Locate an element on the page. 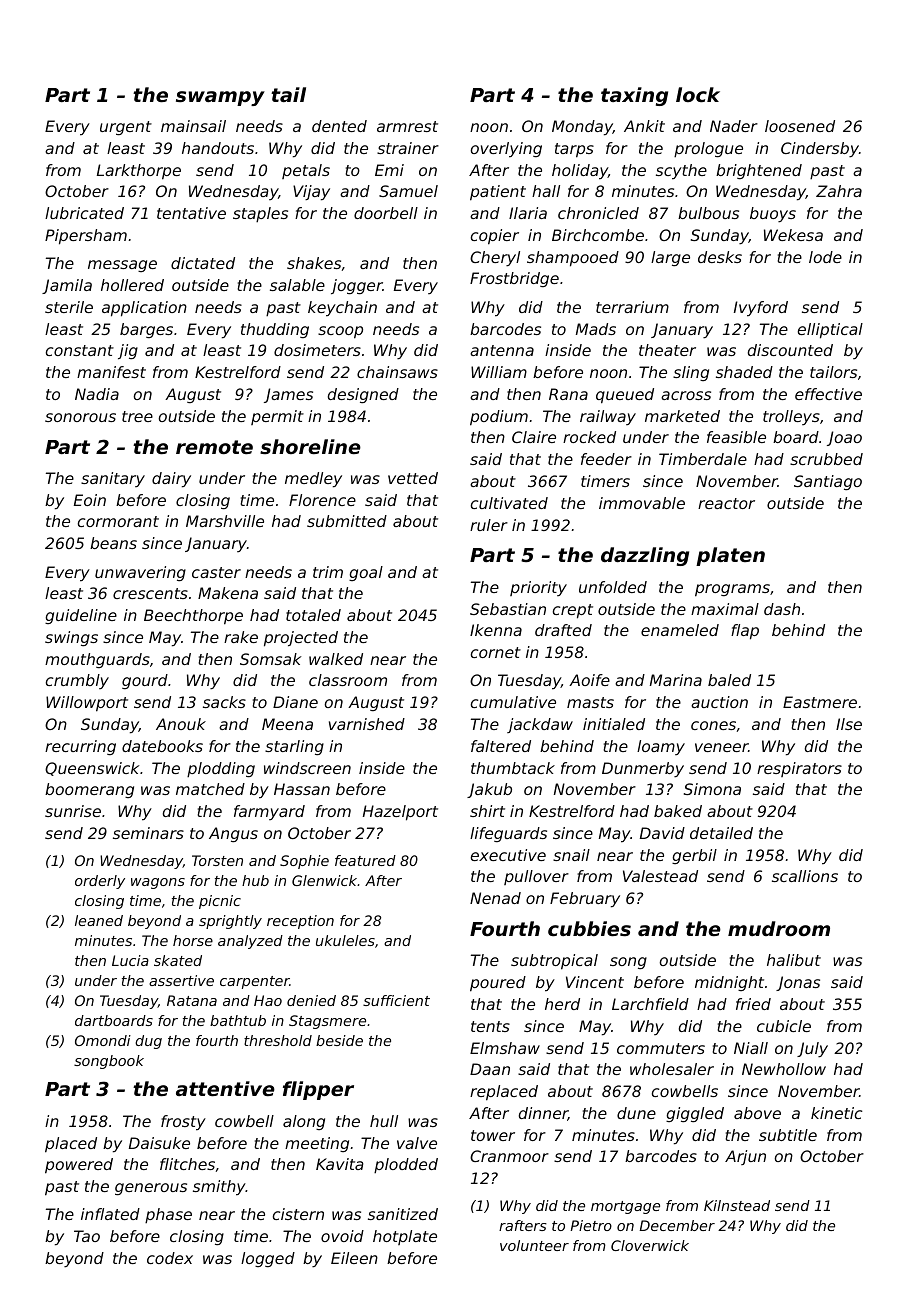 The height and width of the image is (1316, 908). Pipersham is located at coordinates (86, 237).
